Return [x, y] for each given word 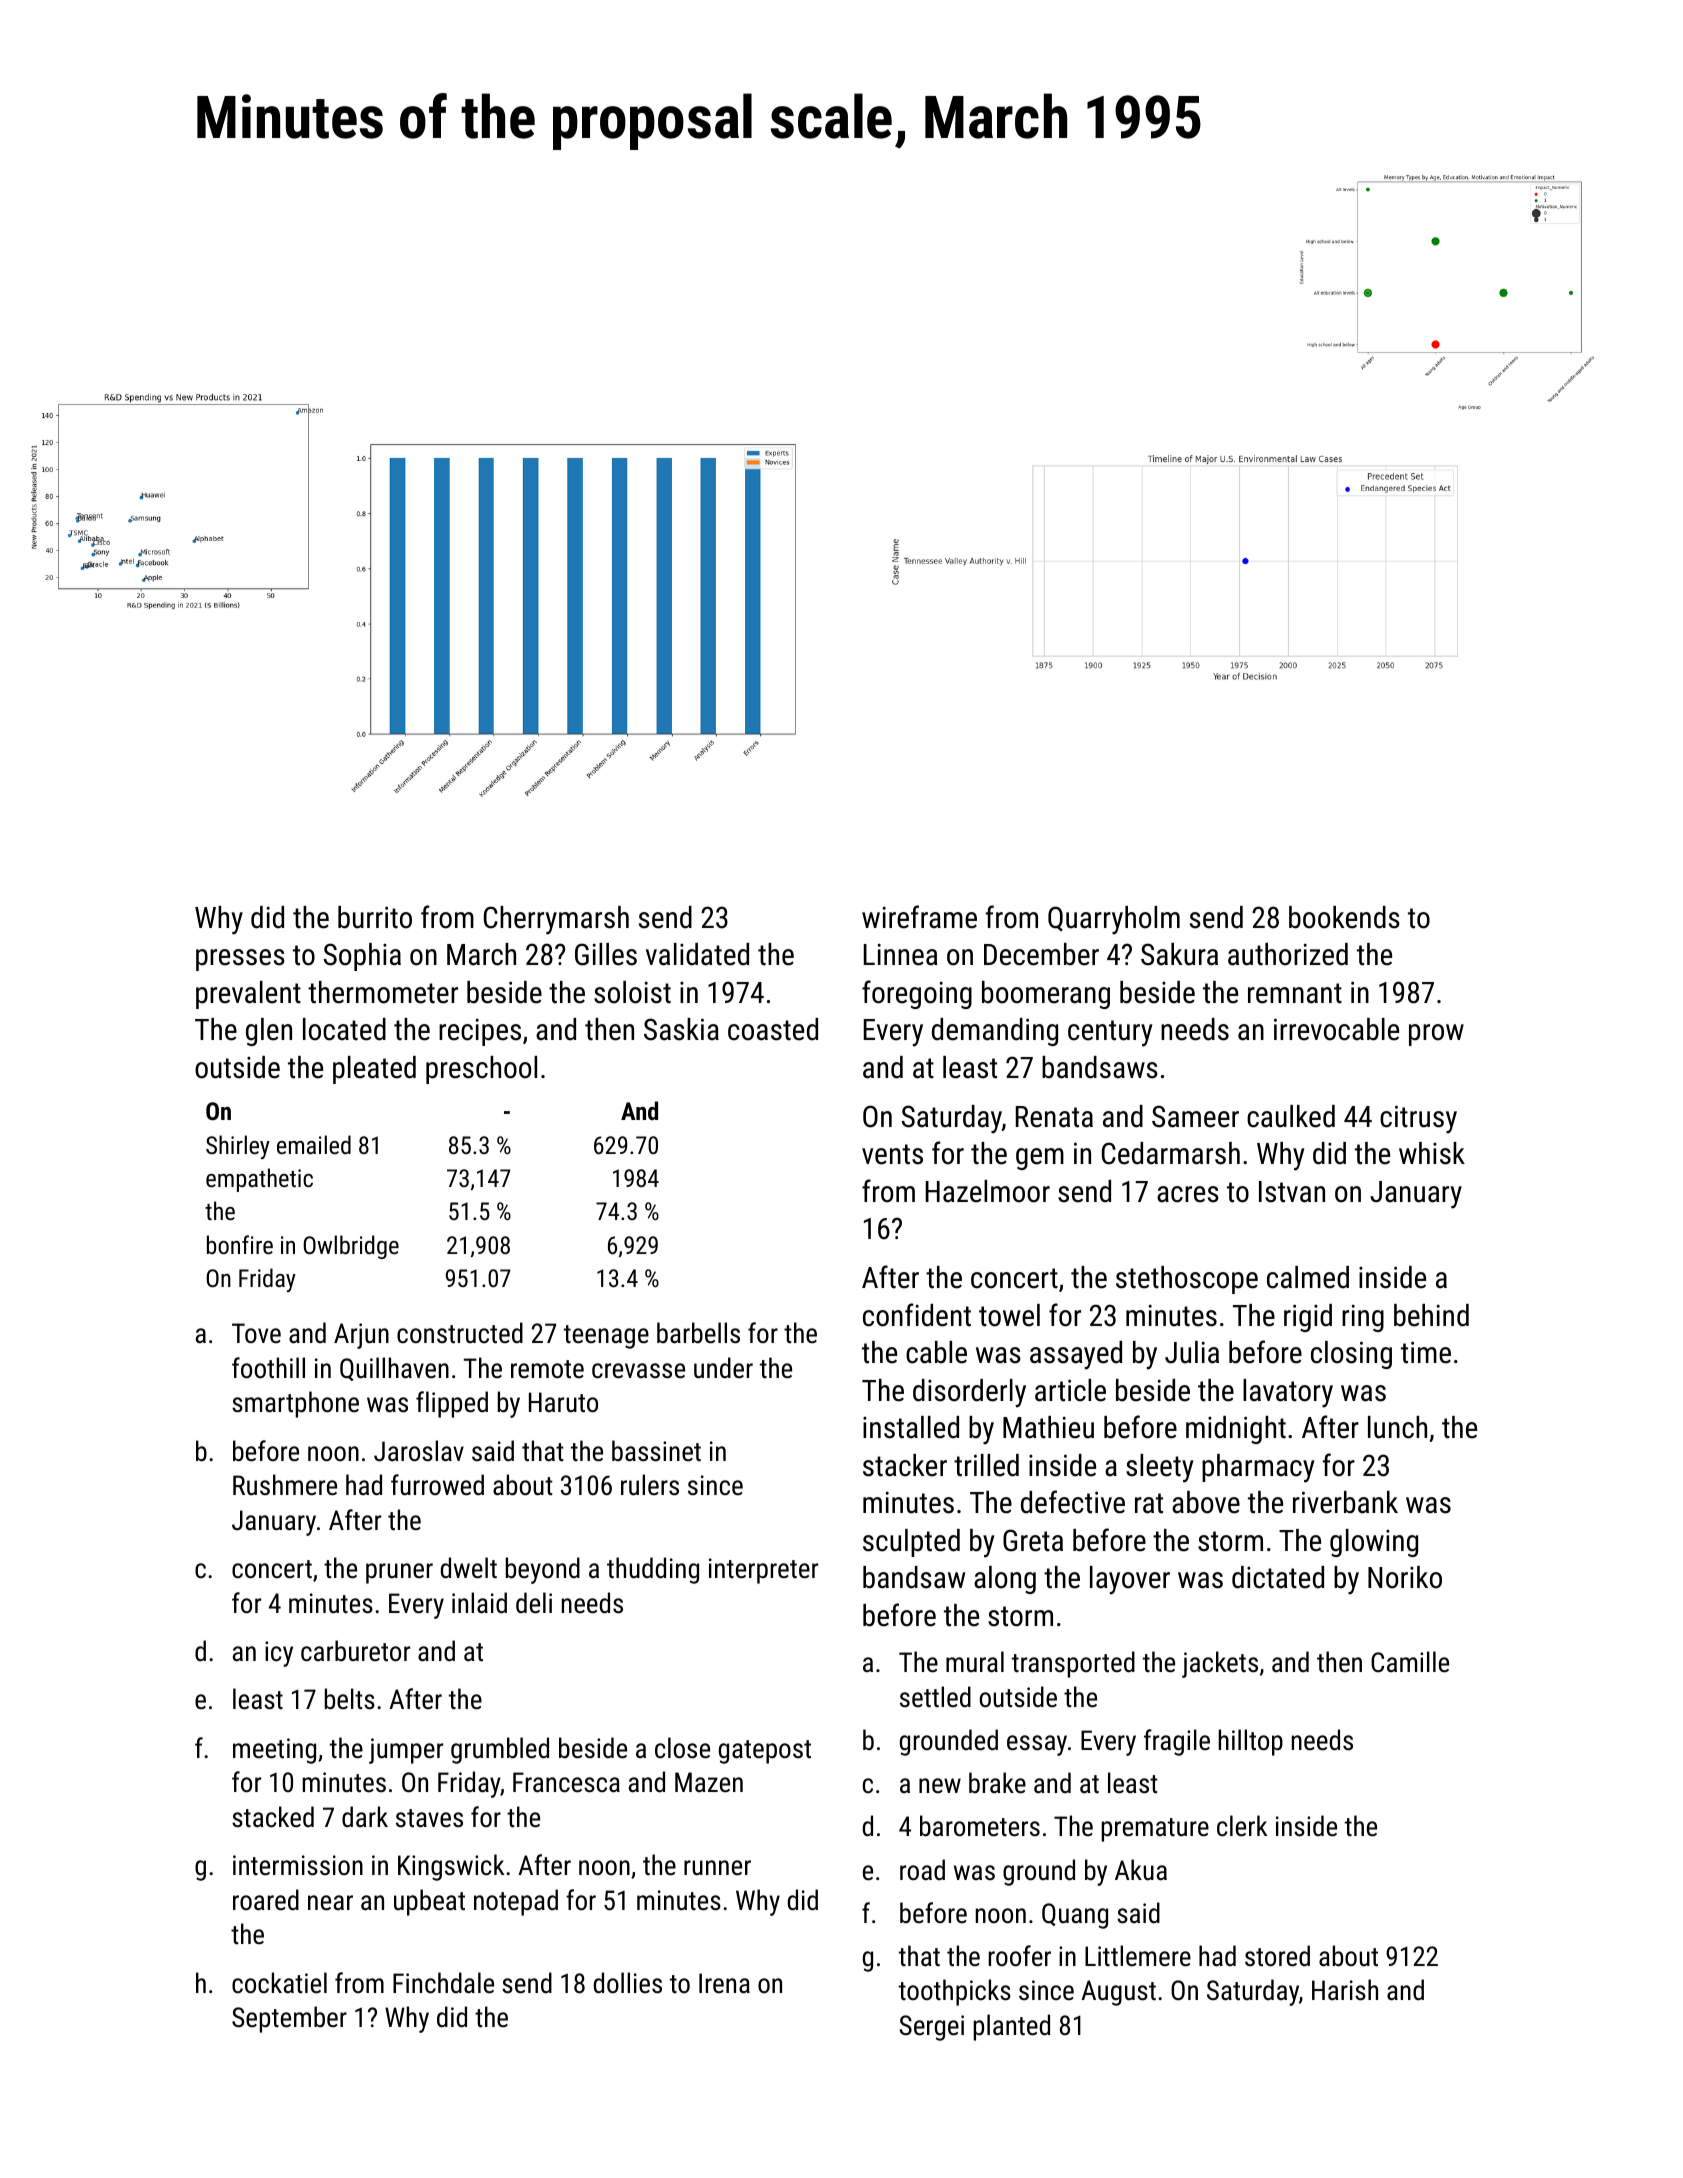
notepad [516, 1902]
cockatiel [279, 1983]
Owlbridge [351, 1247]
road [922, 1870]
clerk [1242, 1826]
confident [917, 1315]
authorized [1288, 954]
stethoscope [1187, 1280]
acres [1188, 1194]
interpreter [763, 1571]
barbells [698, 1333]
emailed [314, 1144]
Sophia [362, 957]
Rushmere [285, 1485]
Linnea [901, 954]
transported [1073, 1664]
